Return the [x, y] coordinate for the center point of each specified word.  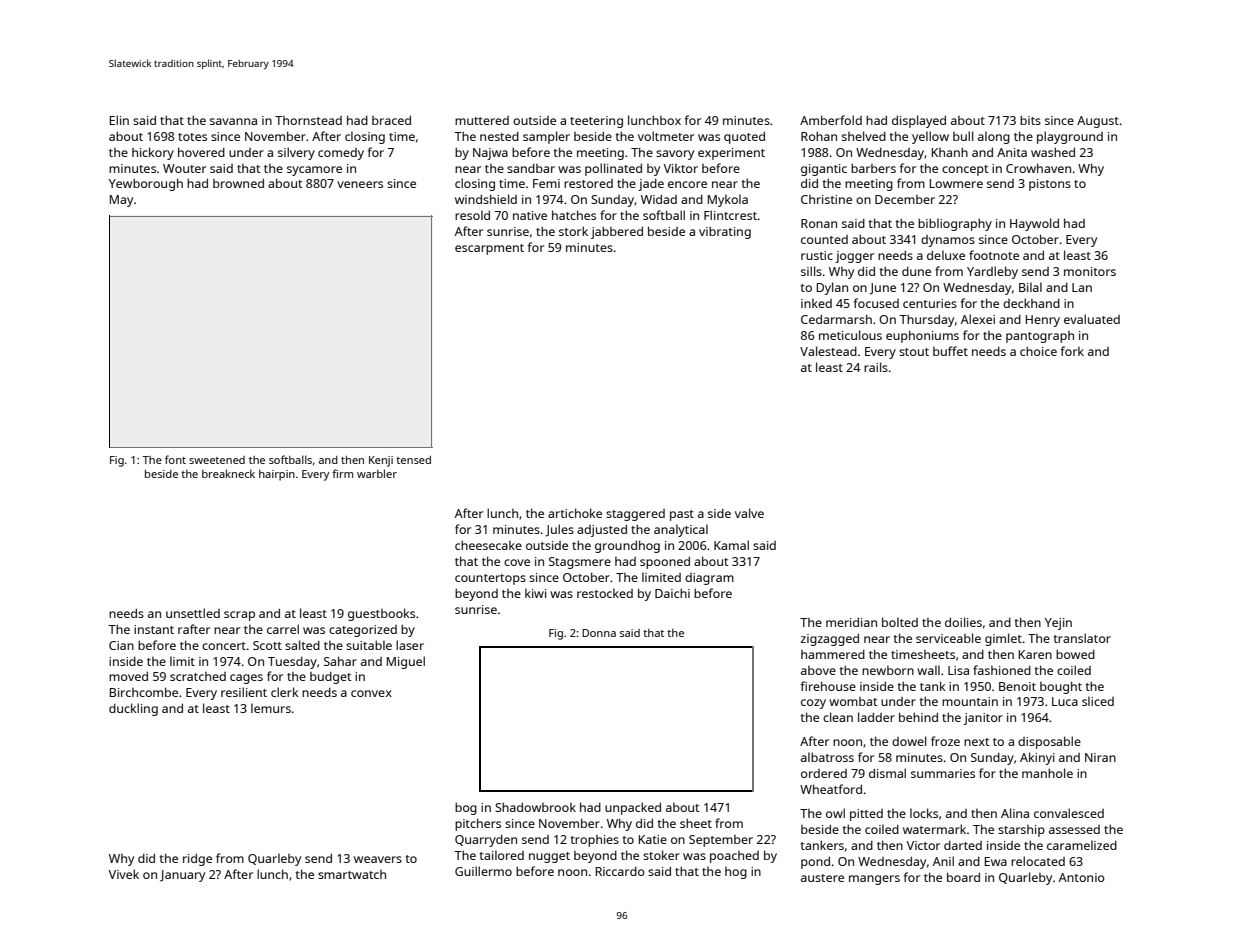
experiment [731, 154]
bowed [1075, 654]
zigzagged [829, 640]
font [175, 459]
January [182, 876]
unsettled [193, 613]
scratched [198, 676]
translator [1082, 638]
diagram [709, 579]
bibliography [955, 224]
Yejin [1058, 624]
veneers [360, 184]
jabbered [617, 232]
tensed [413, 460]
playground [1070, 137]
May [121, 201]
